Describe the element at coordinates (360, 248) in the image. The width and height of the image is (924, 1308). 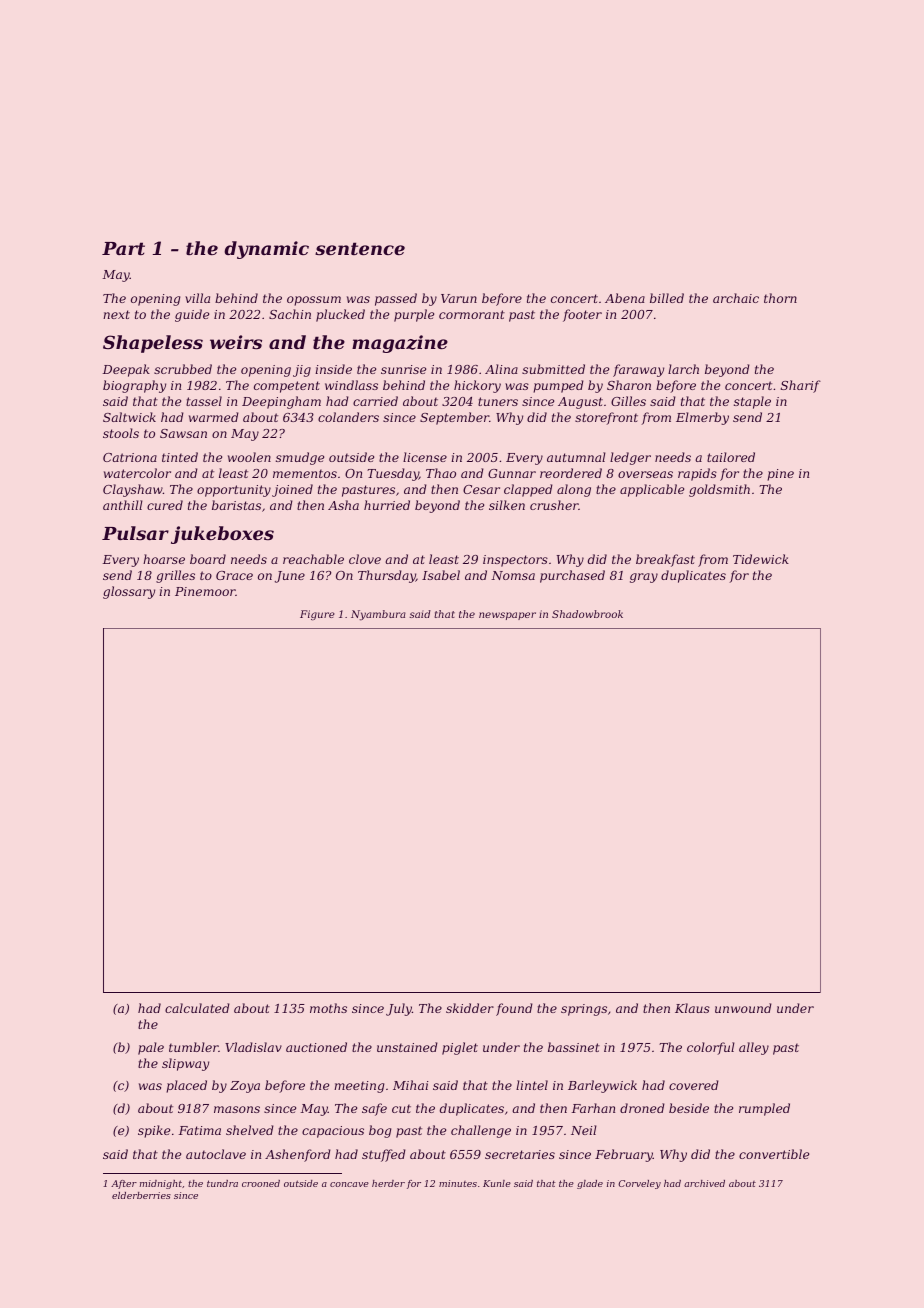
I see `sentence` at that location.
